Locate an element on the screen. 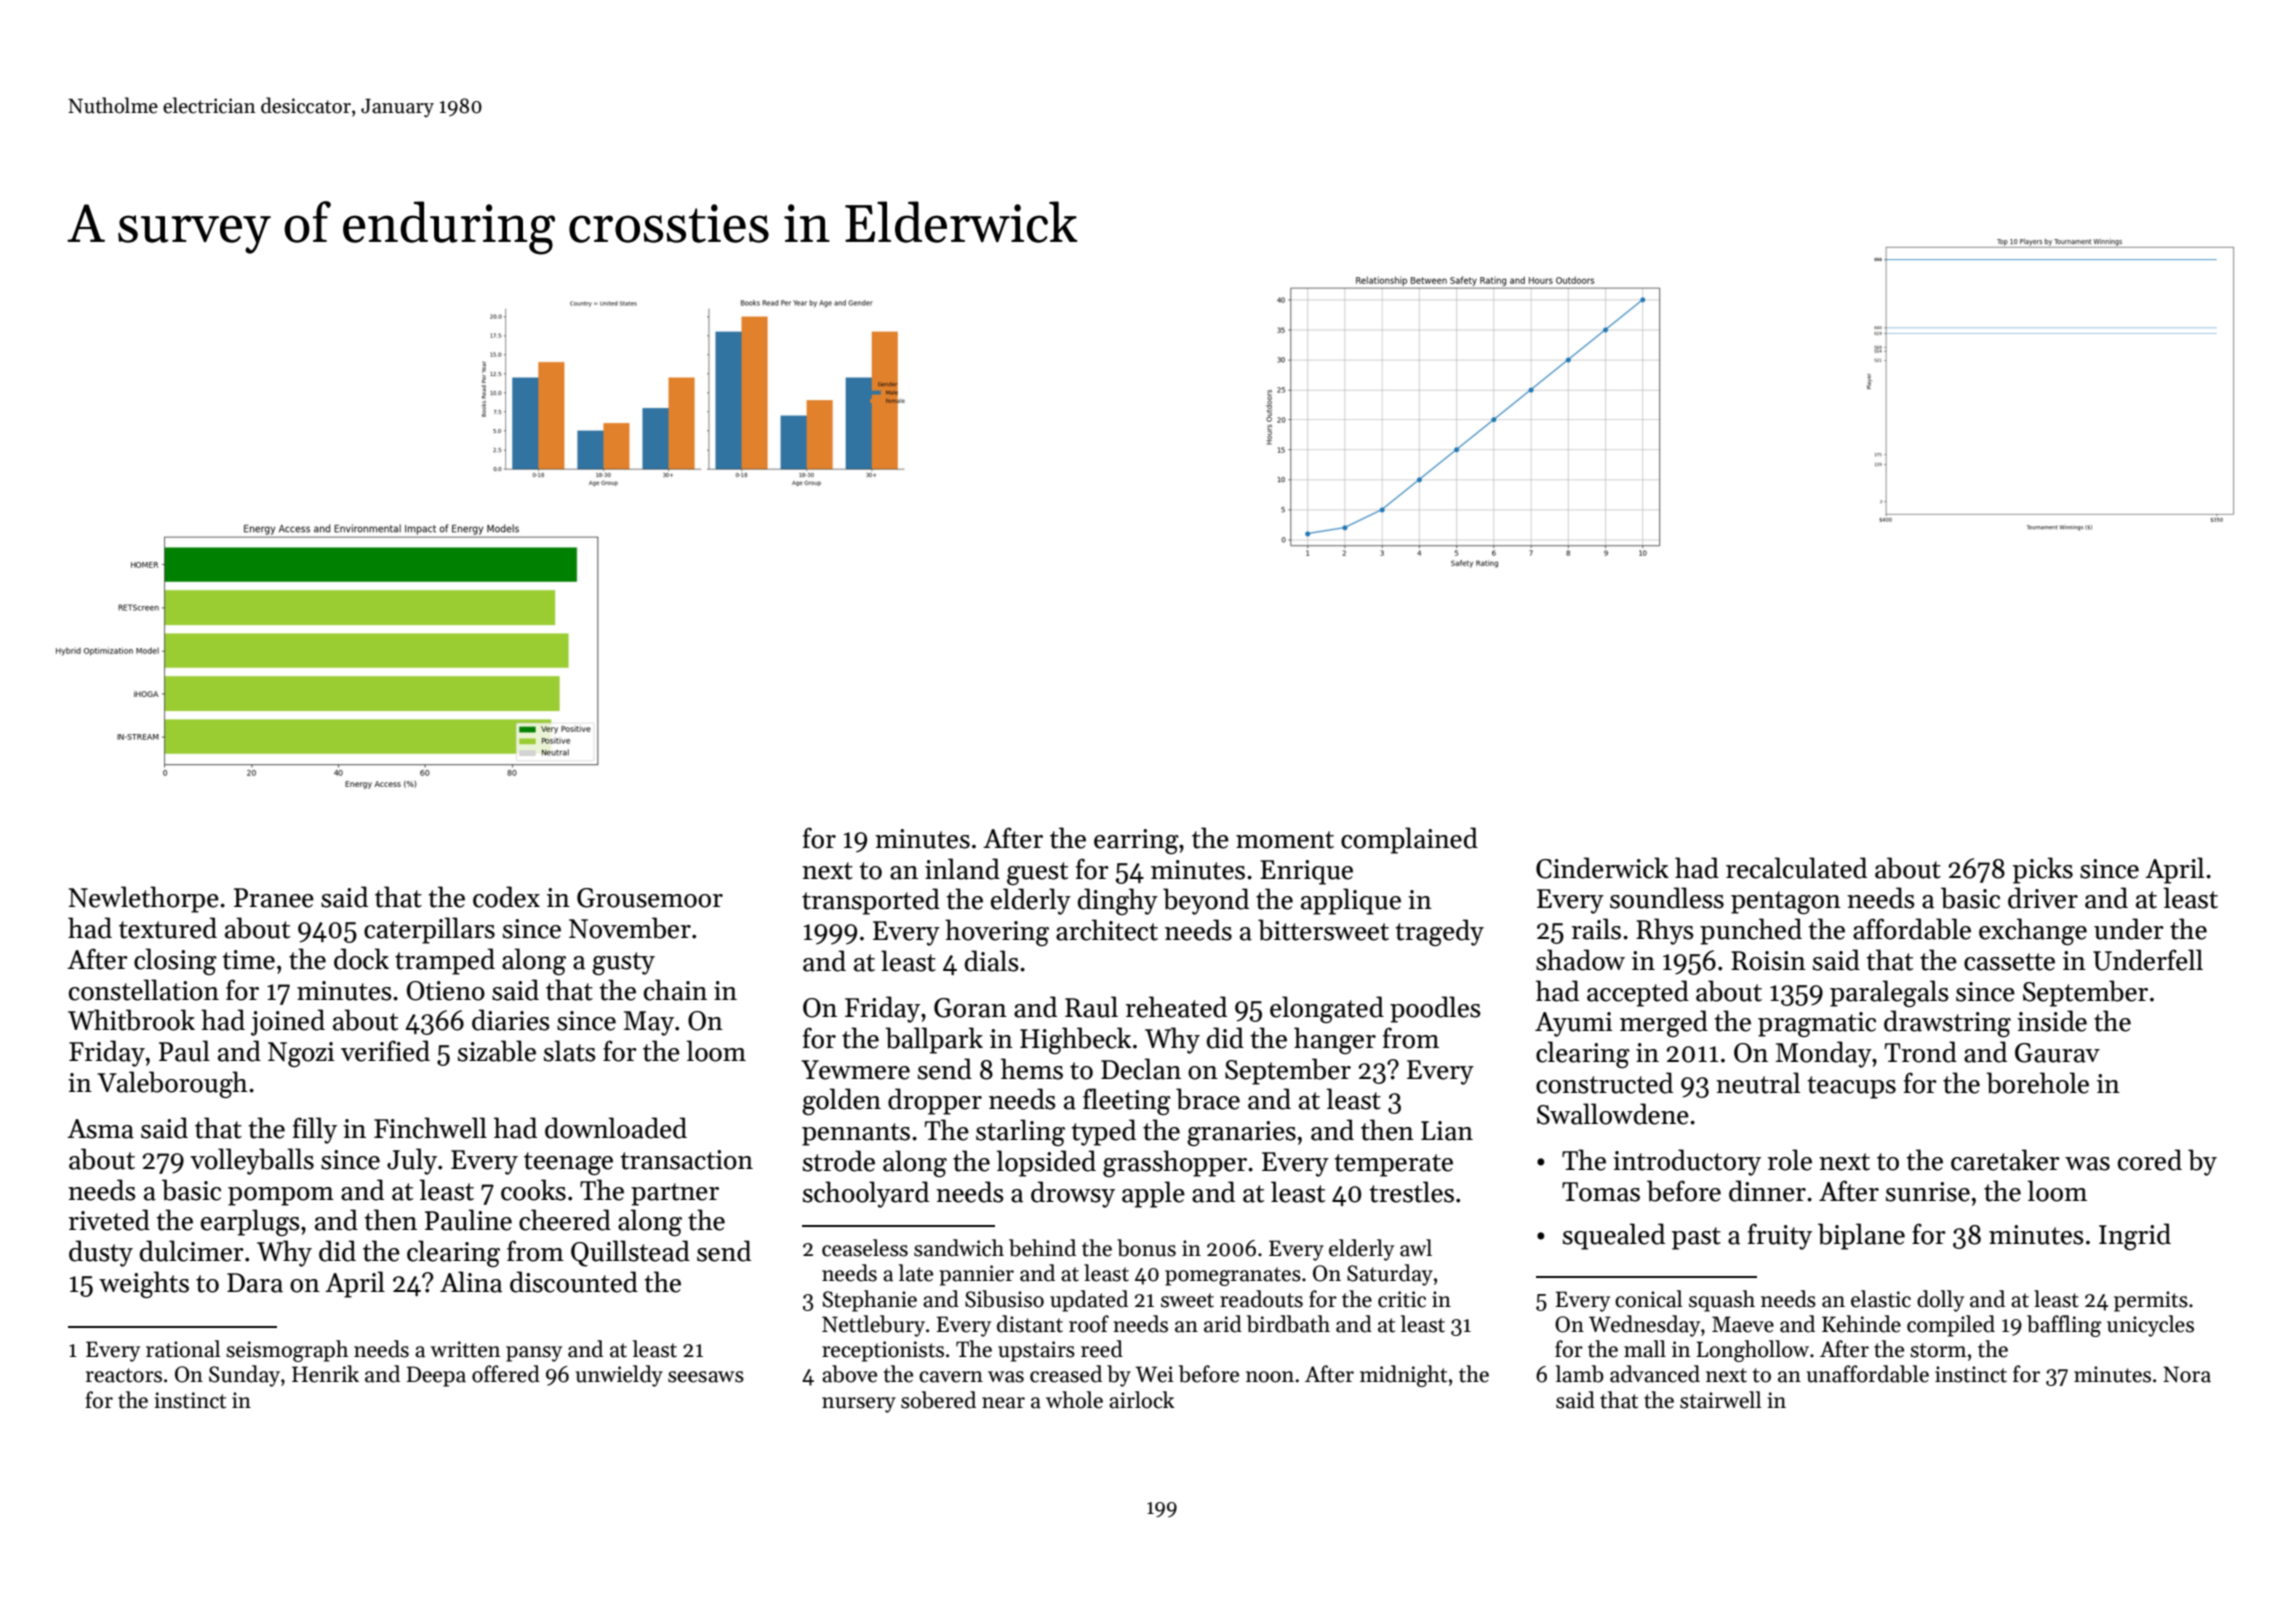 Image resolution: width=2292 pixels, height=1620 pixels. volleyballs is located at coordinates (252, 1161).
